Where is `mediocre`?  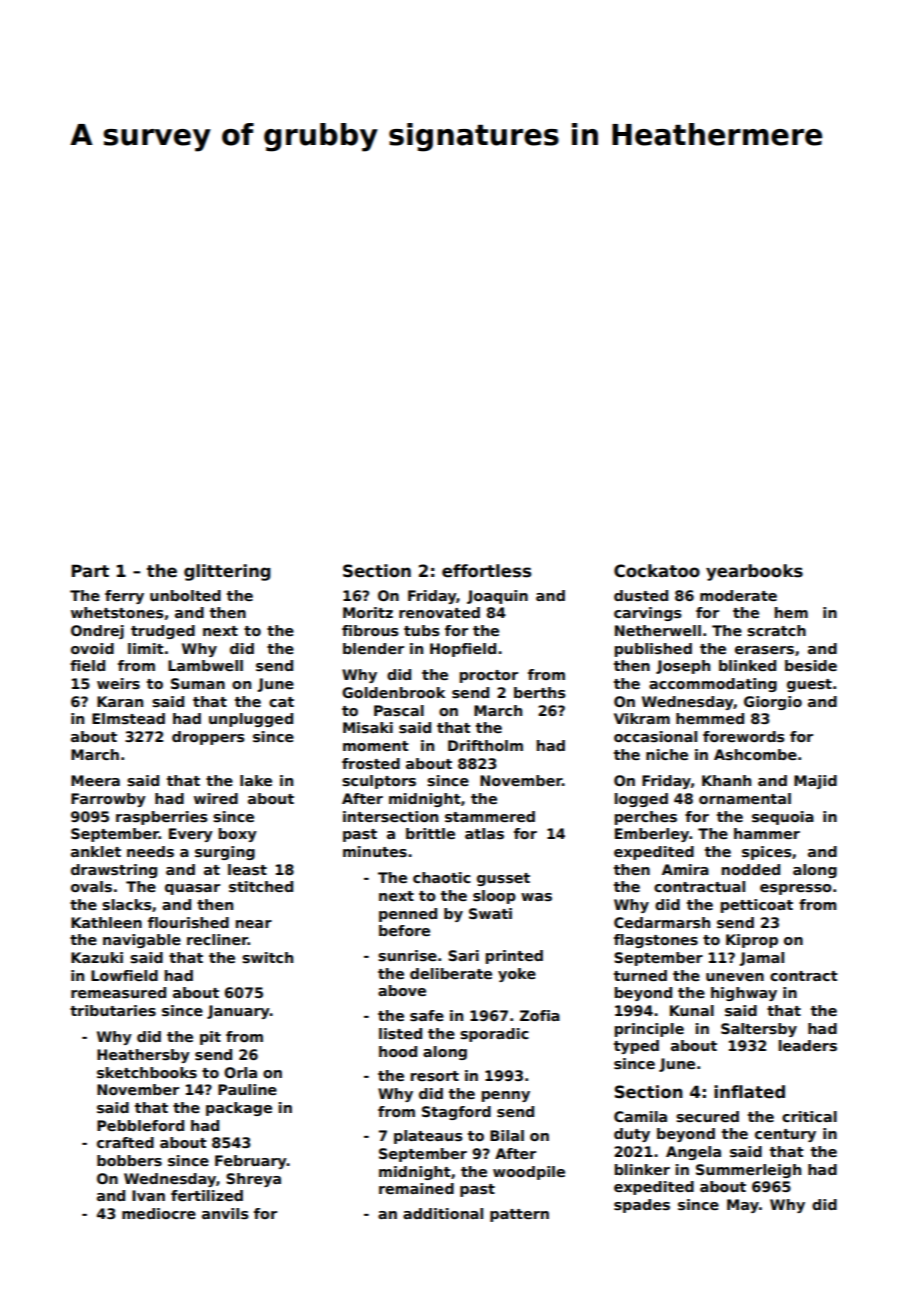 mediocre is located at coordinates (159, 1213).
